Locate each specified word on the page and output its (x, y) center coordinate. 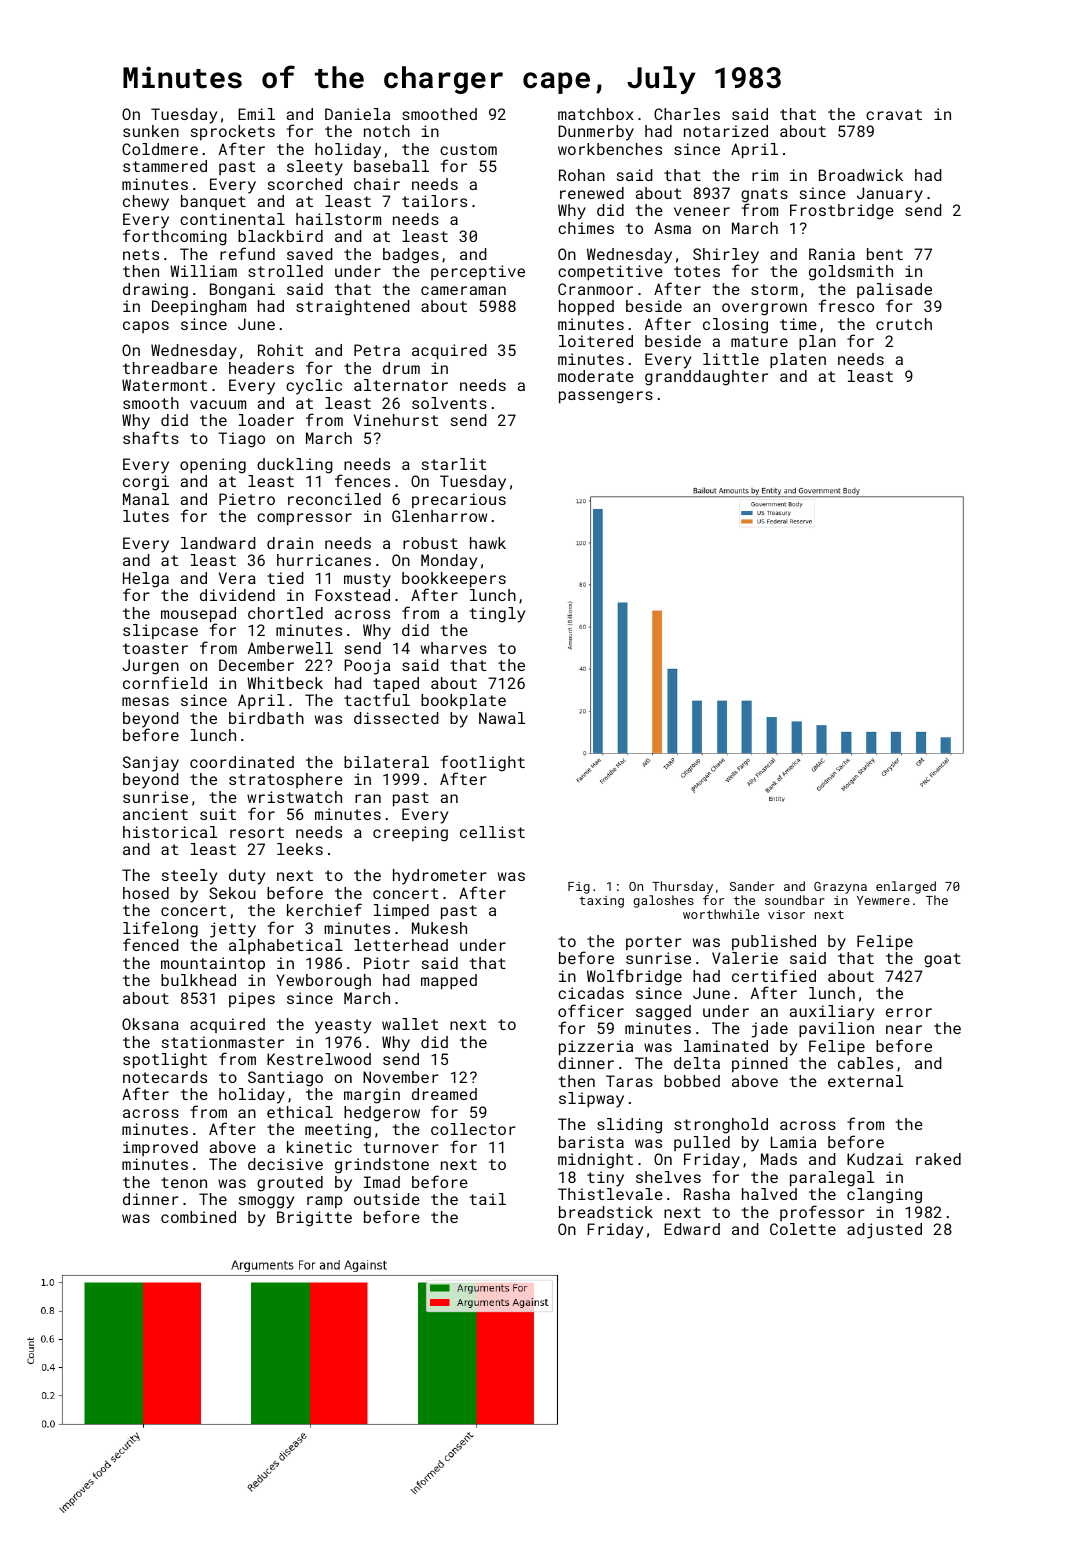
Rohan (582, 175)
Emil (256, 114)
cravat (894, 114)
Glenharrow (439, 516)
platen (798, 361)
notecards (165, 1077)
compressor (304, 519)
